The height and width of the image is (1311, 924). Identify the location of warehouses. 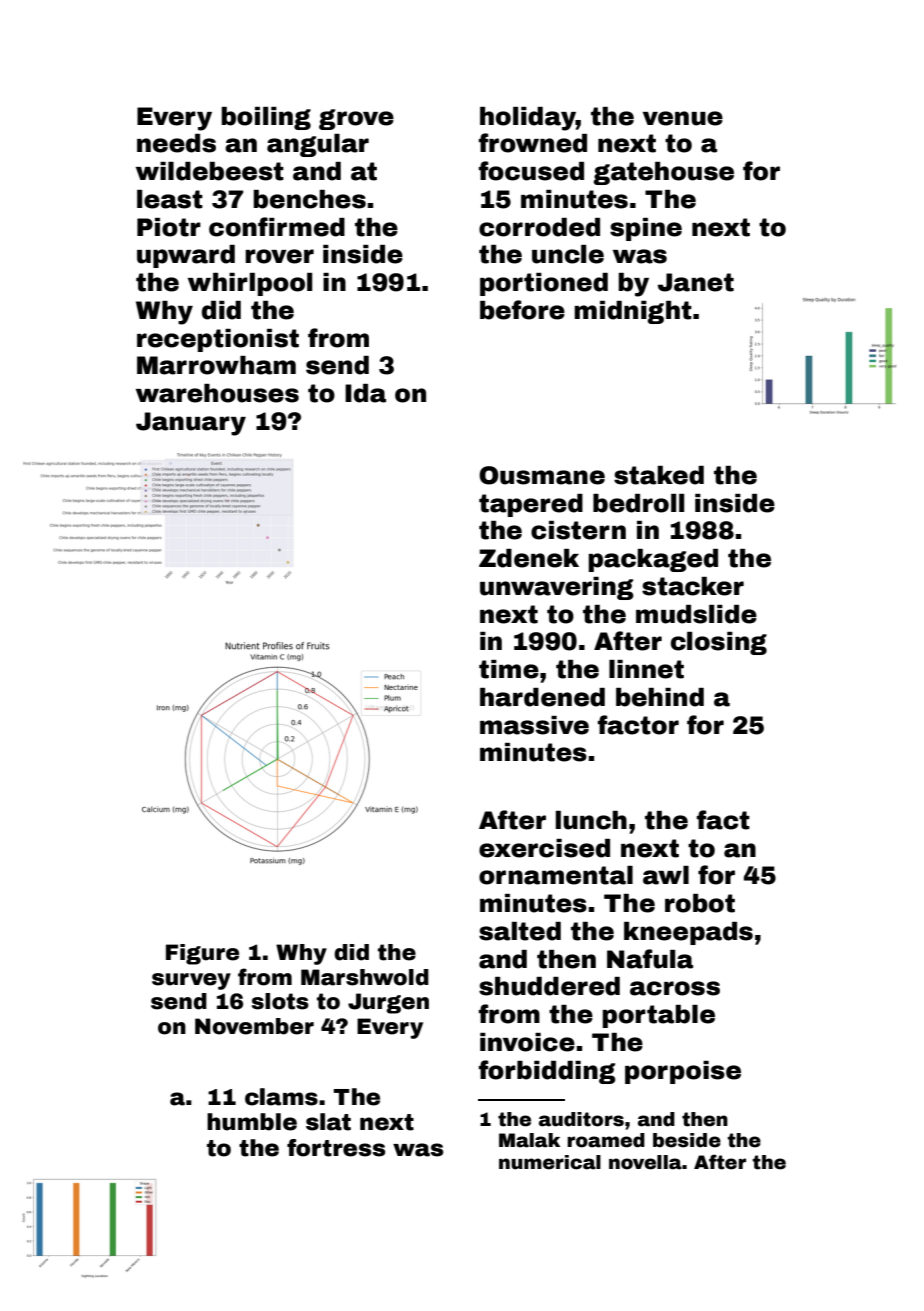
(217, 393).
